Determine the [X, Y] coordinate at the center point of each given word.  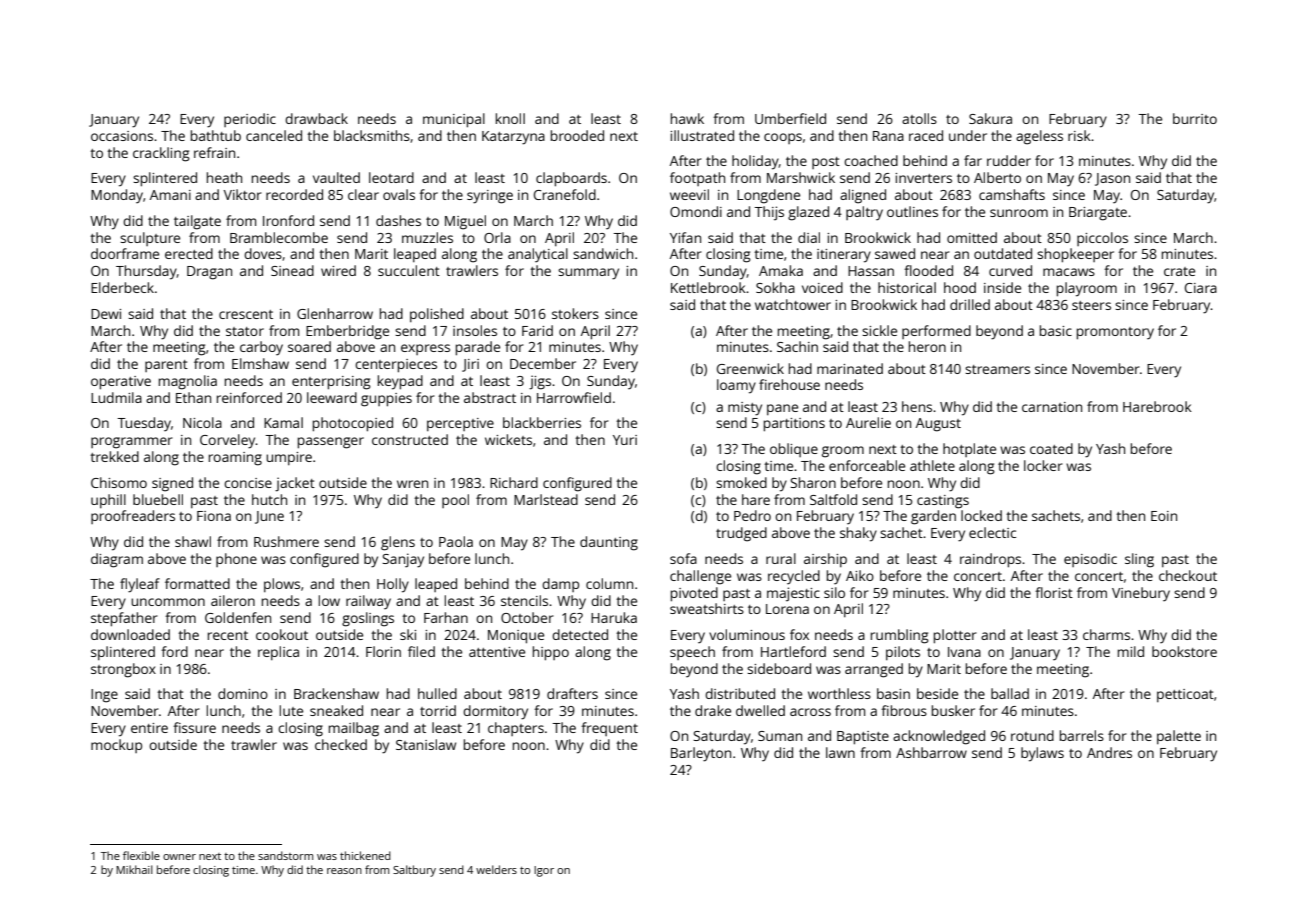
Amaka [781, 270]
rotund [1032, 735]
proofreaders [133, 517]
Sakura [990, 118]
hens [917, 406]
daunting [609, 543]
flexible [141, 855]
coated [1051, 448]
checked [341, 744]
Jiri [470, 365]
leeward [332, 397]
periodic [250, 120]
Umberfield [790, 118]
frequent [609, 729]
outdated [1003, 253]
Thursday [146, 272]
